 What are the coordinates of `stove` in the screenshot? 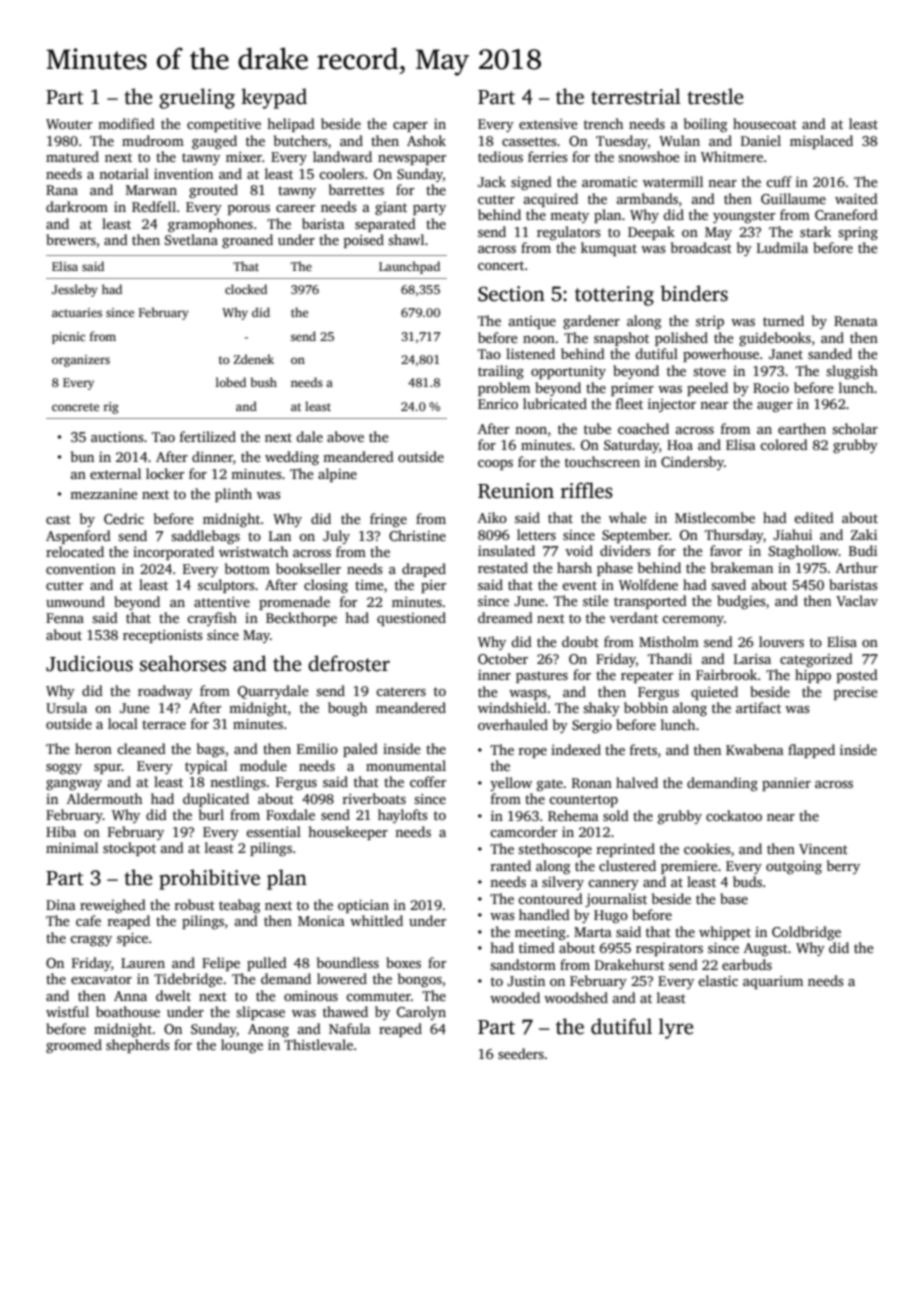 It's located at (709, 371).
